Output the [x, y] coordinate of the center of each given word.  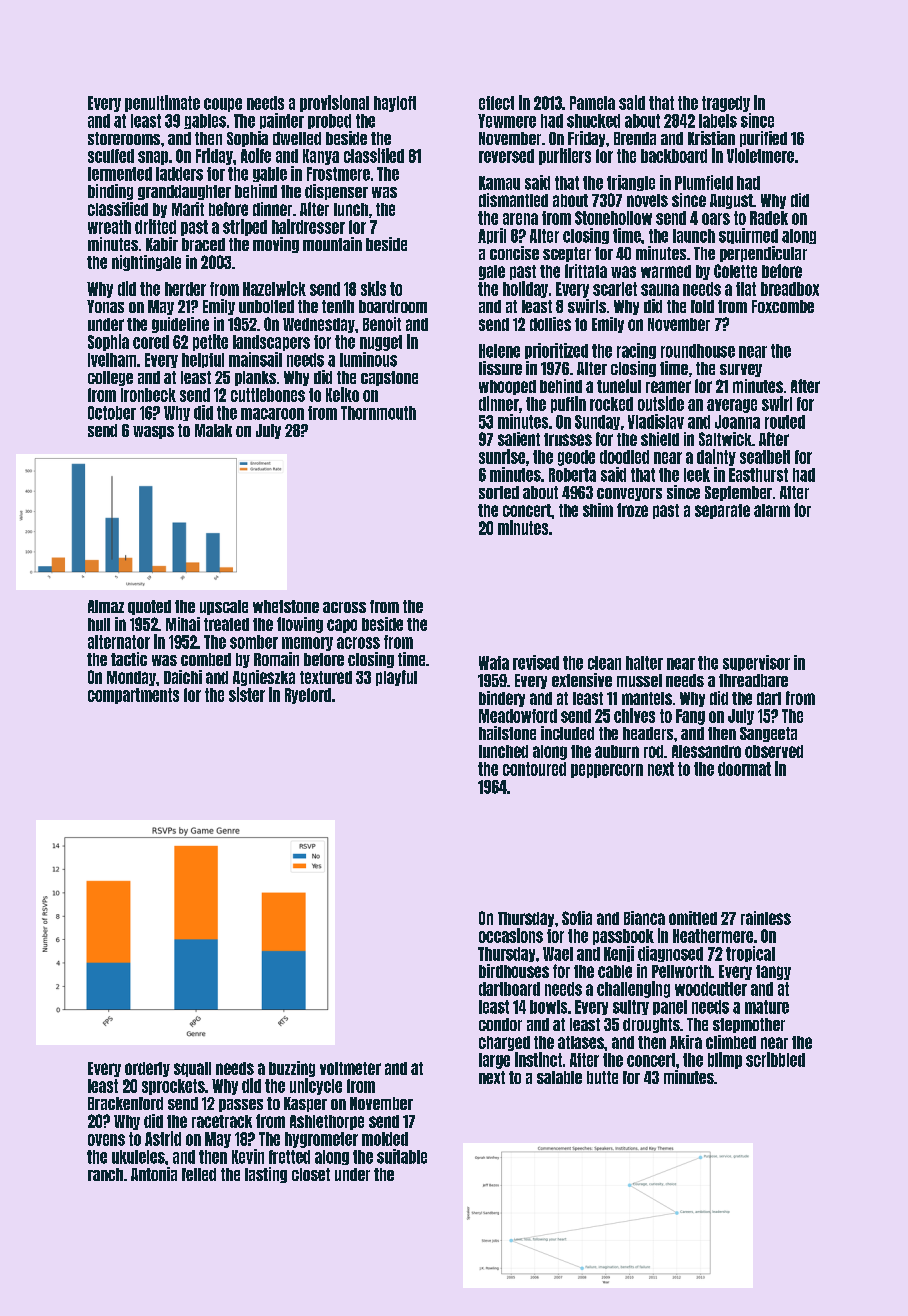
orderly [147, 1069]
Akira [686, 1042]
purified [763, 139]
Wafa [494, 663]
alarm [772, 510]
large [494, 1061]
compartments [133, 696]
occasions [511, 935]
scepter [567, 254]
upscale [224, 607]
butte [602, 1077]
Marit [188, 209]
